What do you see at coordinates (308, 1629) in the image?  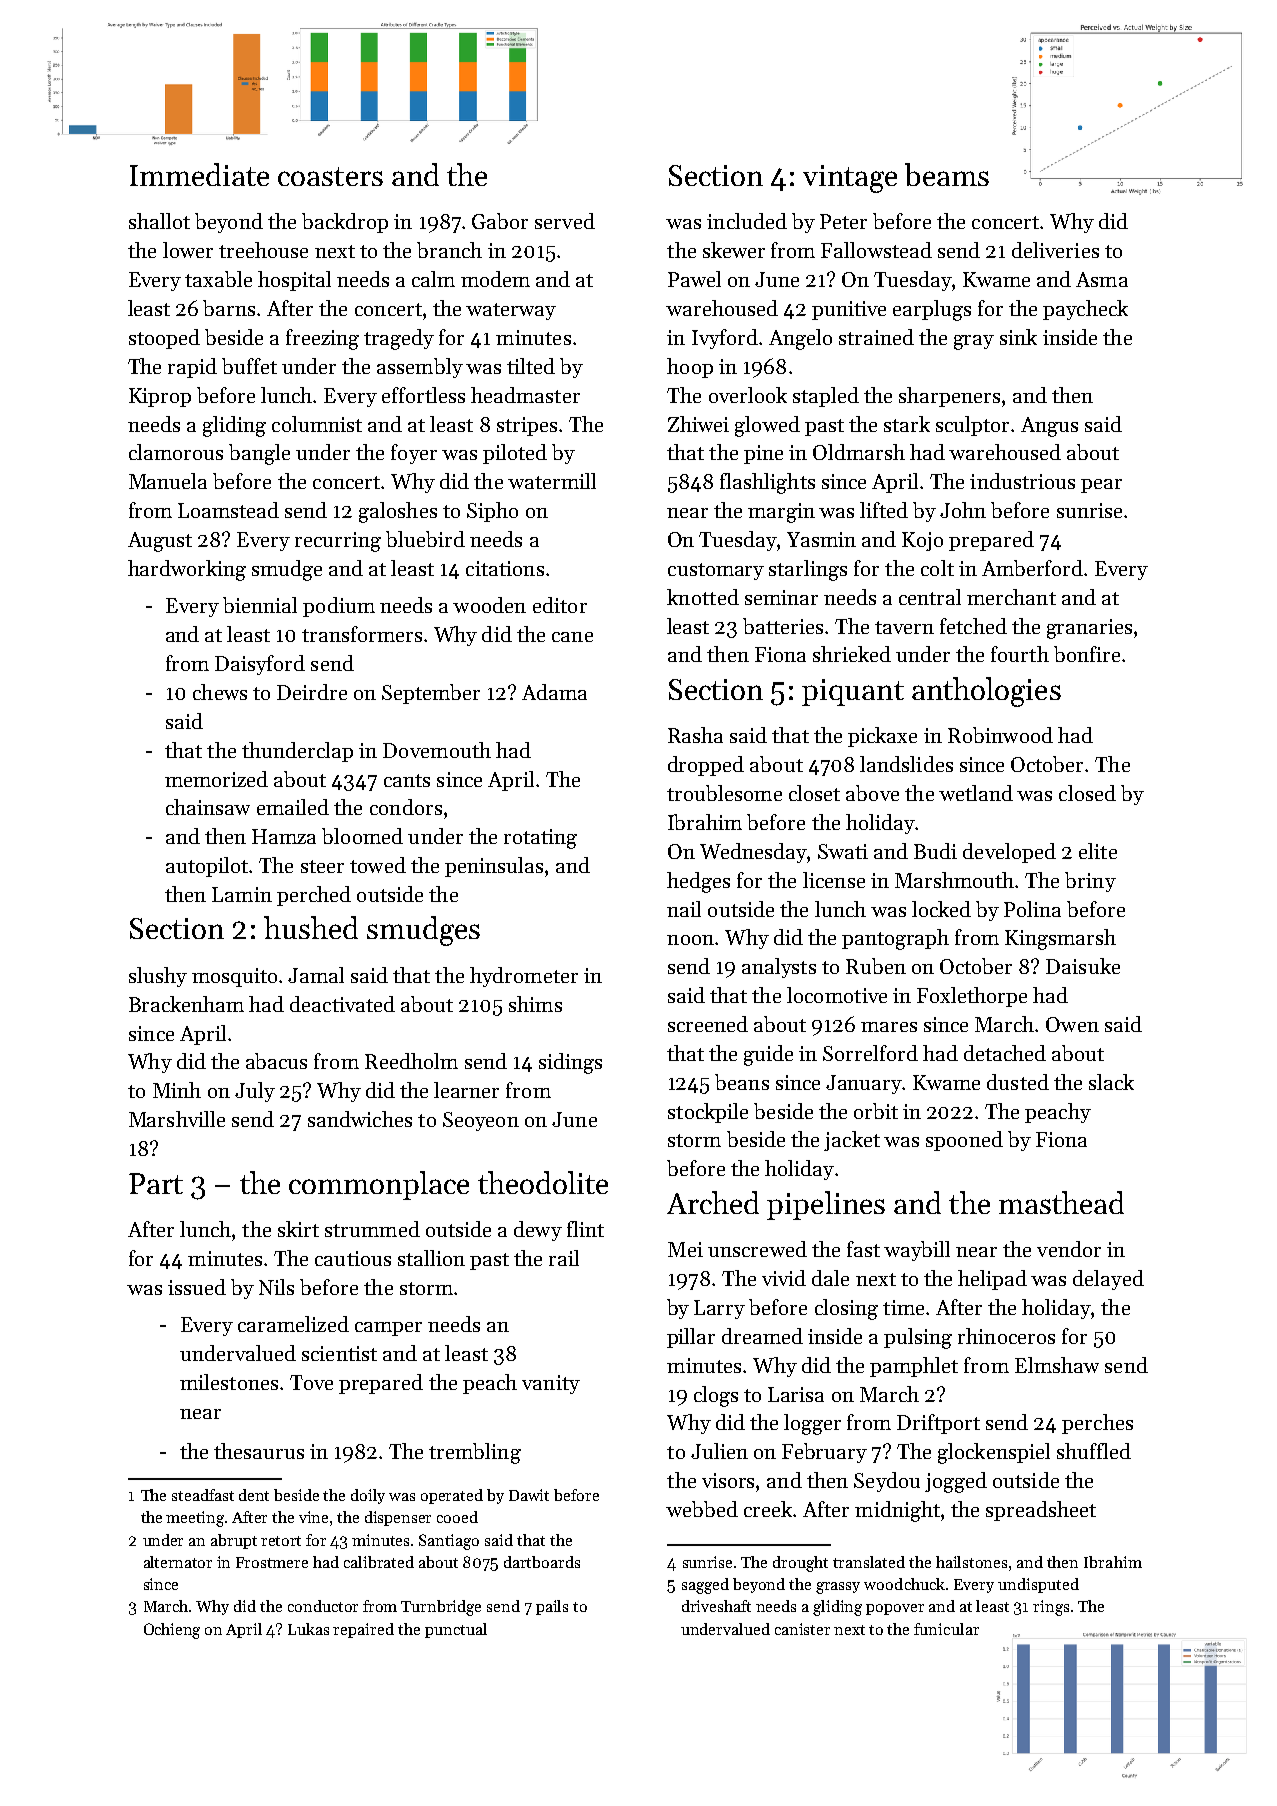 I see `Lukas` at bounding box center [308, 1629].
